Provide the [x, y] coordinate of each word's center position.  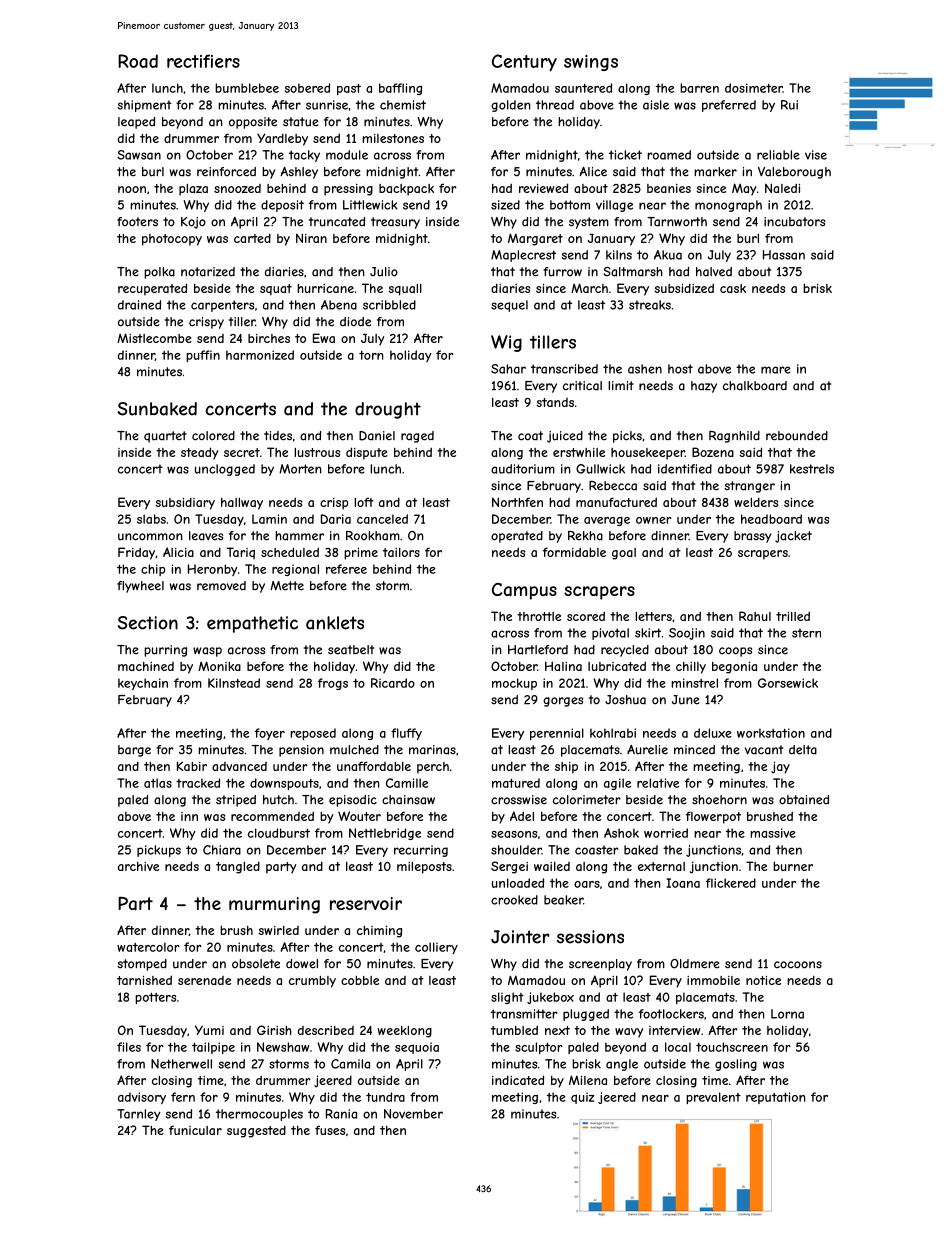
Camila [350, 1064]
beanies [669, 188]
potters [155, 998]
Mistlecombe [154, 338]
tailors [401, 552]
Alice [593, 172]
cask [733, 288]
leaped [136, 123]
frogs [333, 684]
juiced [565, 437]
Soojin [687, 634]
